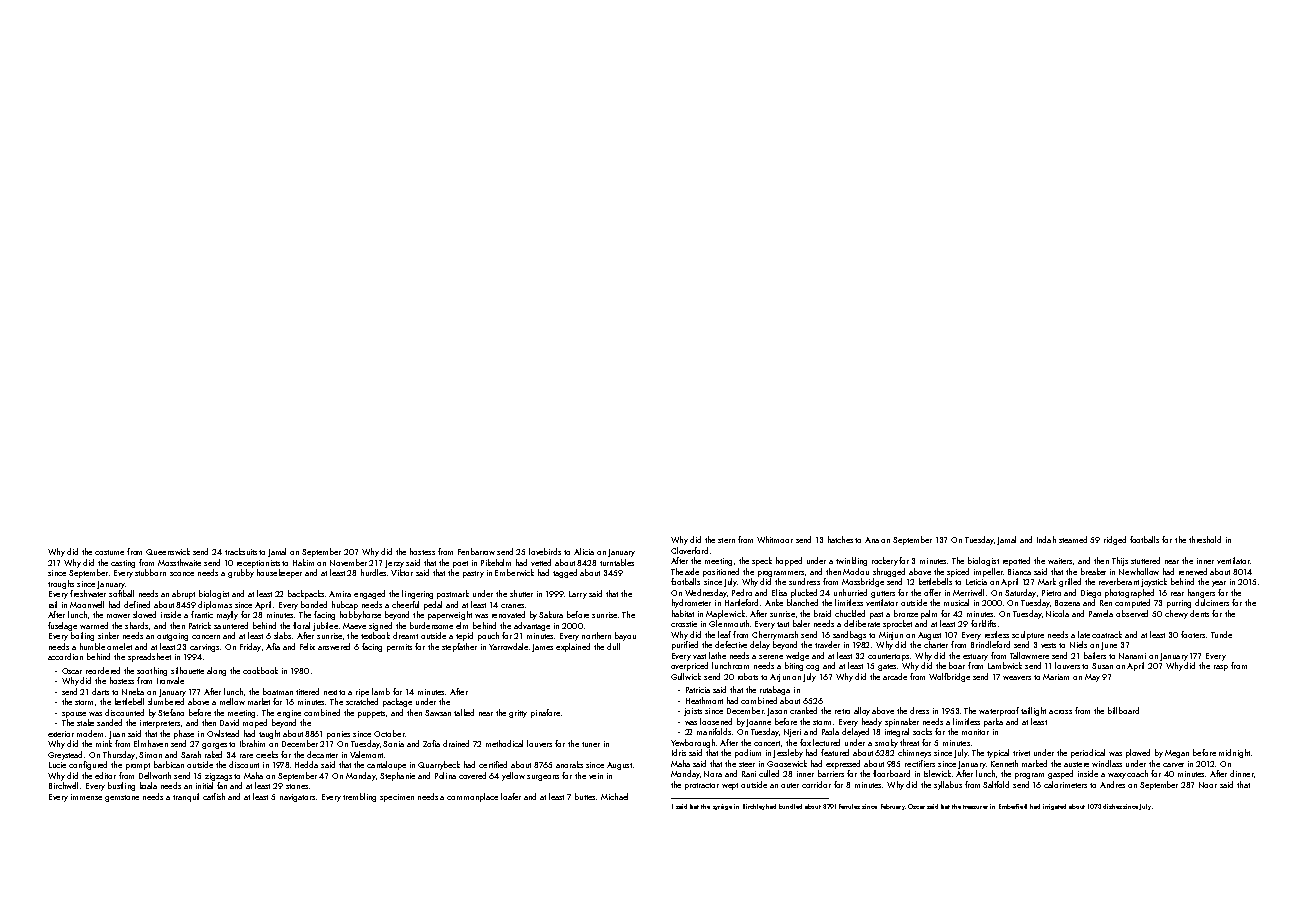  I want to click on carver, so click(1173, 765).
